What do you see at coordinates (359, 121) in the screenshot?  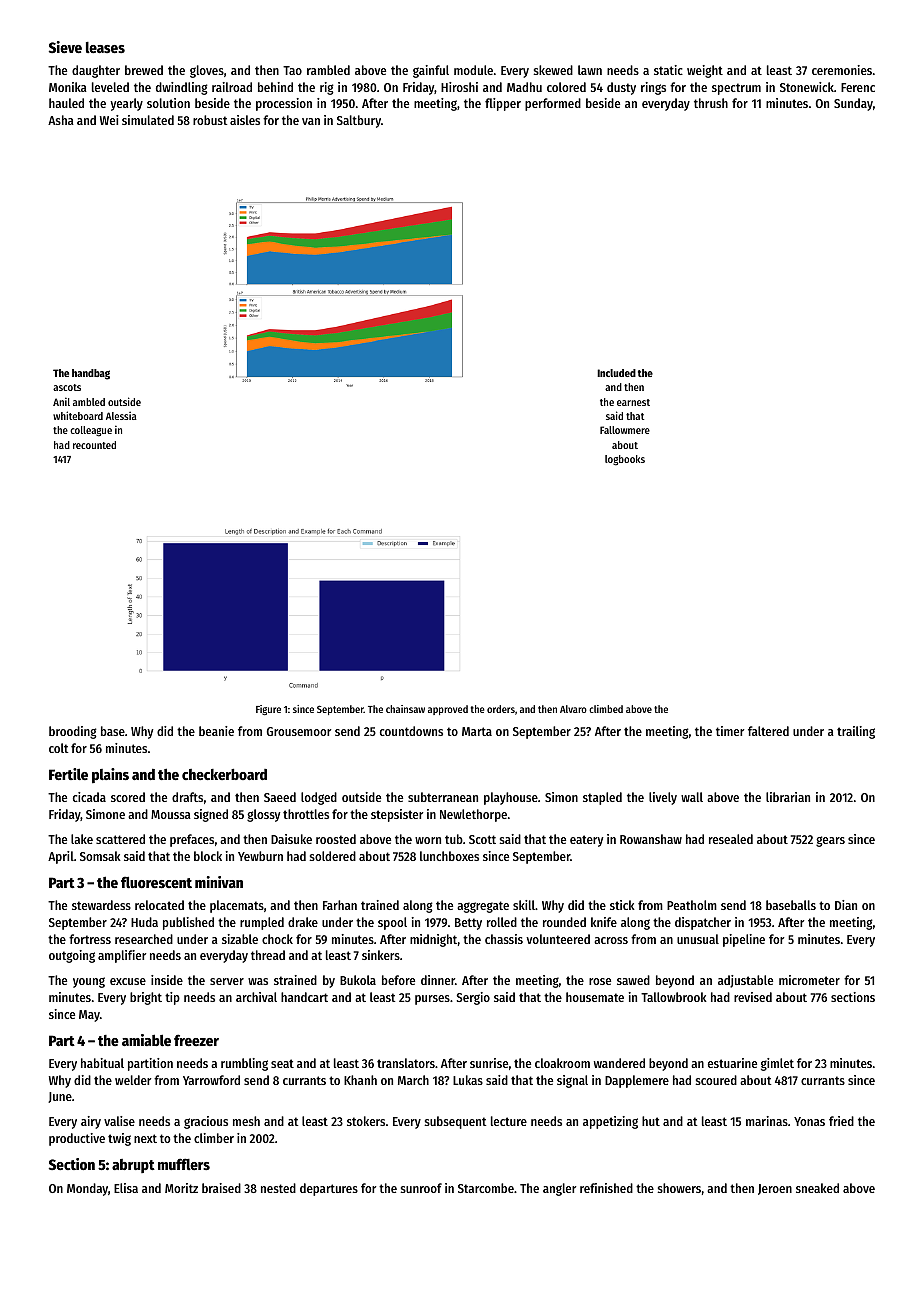 I see `Saltbury` at bounding box center [359, 121].
